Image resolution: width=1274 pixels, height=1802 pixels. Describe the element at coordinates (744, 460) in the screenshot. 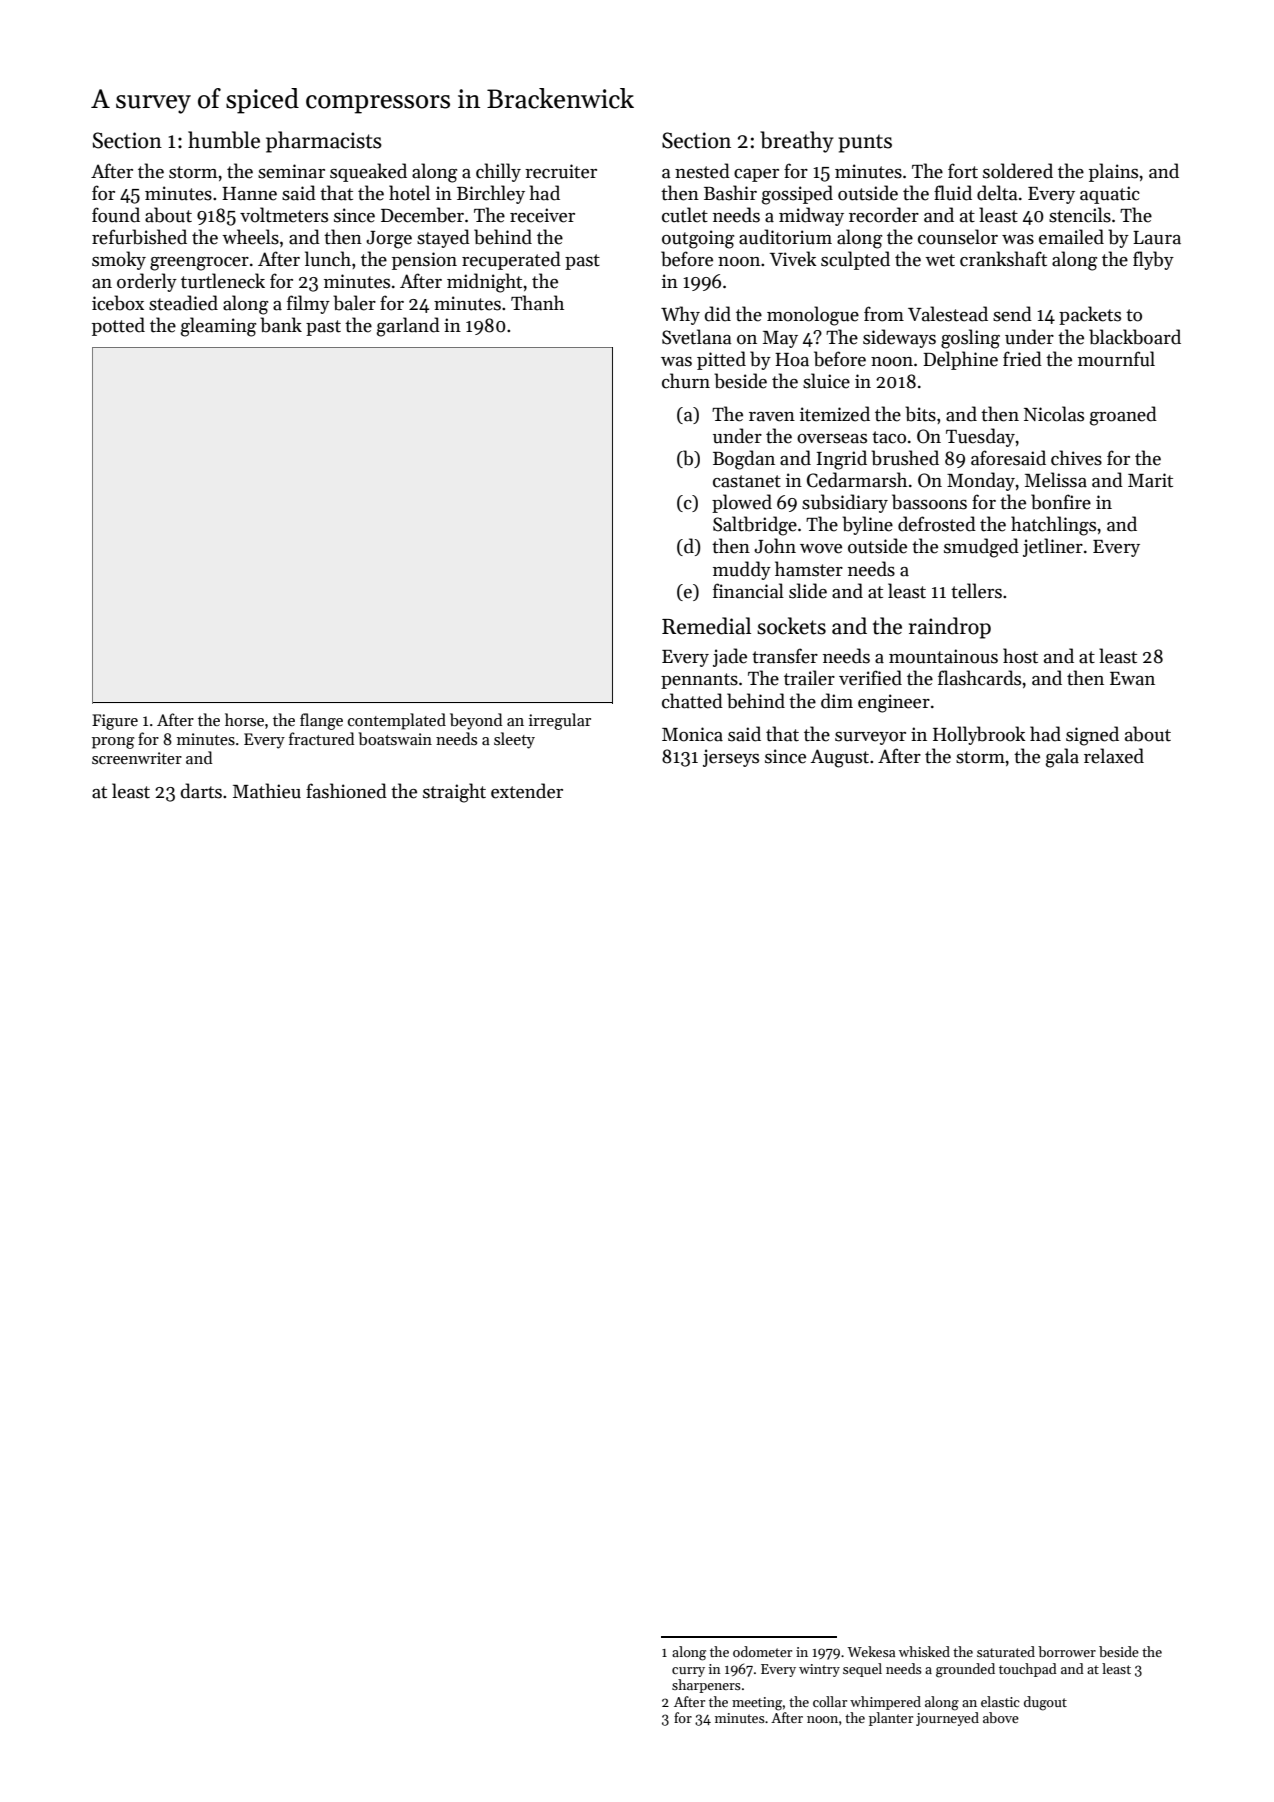

I see `Bogdan` at that location.
